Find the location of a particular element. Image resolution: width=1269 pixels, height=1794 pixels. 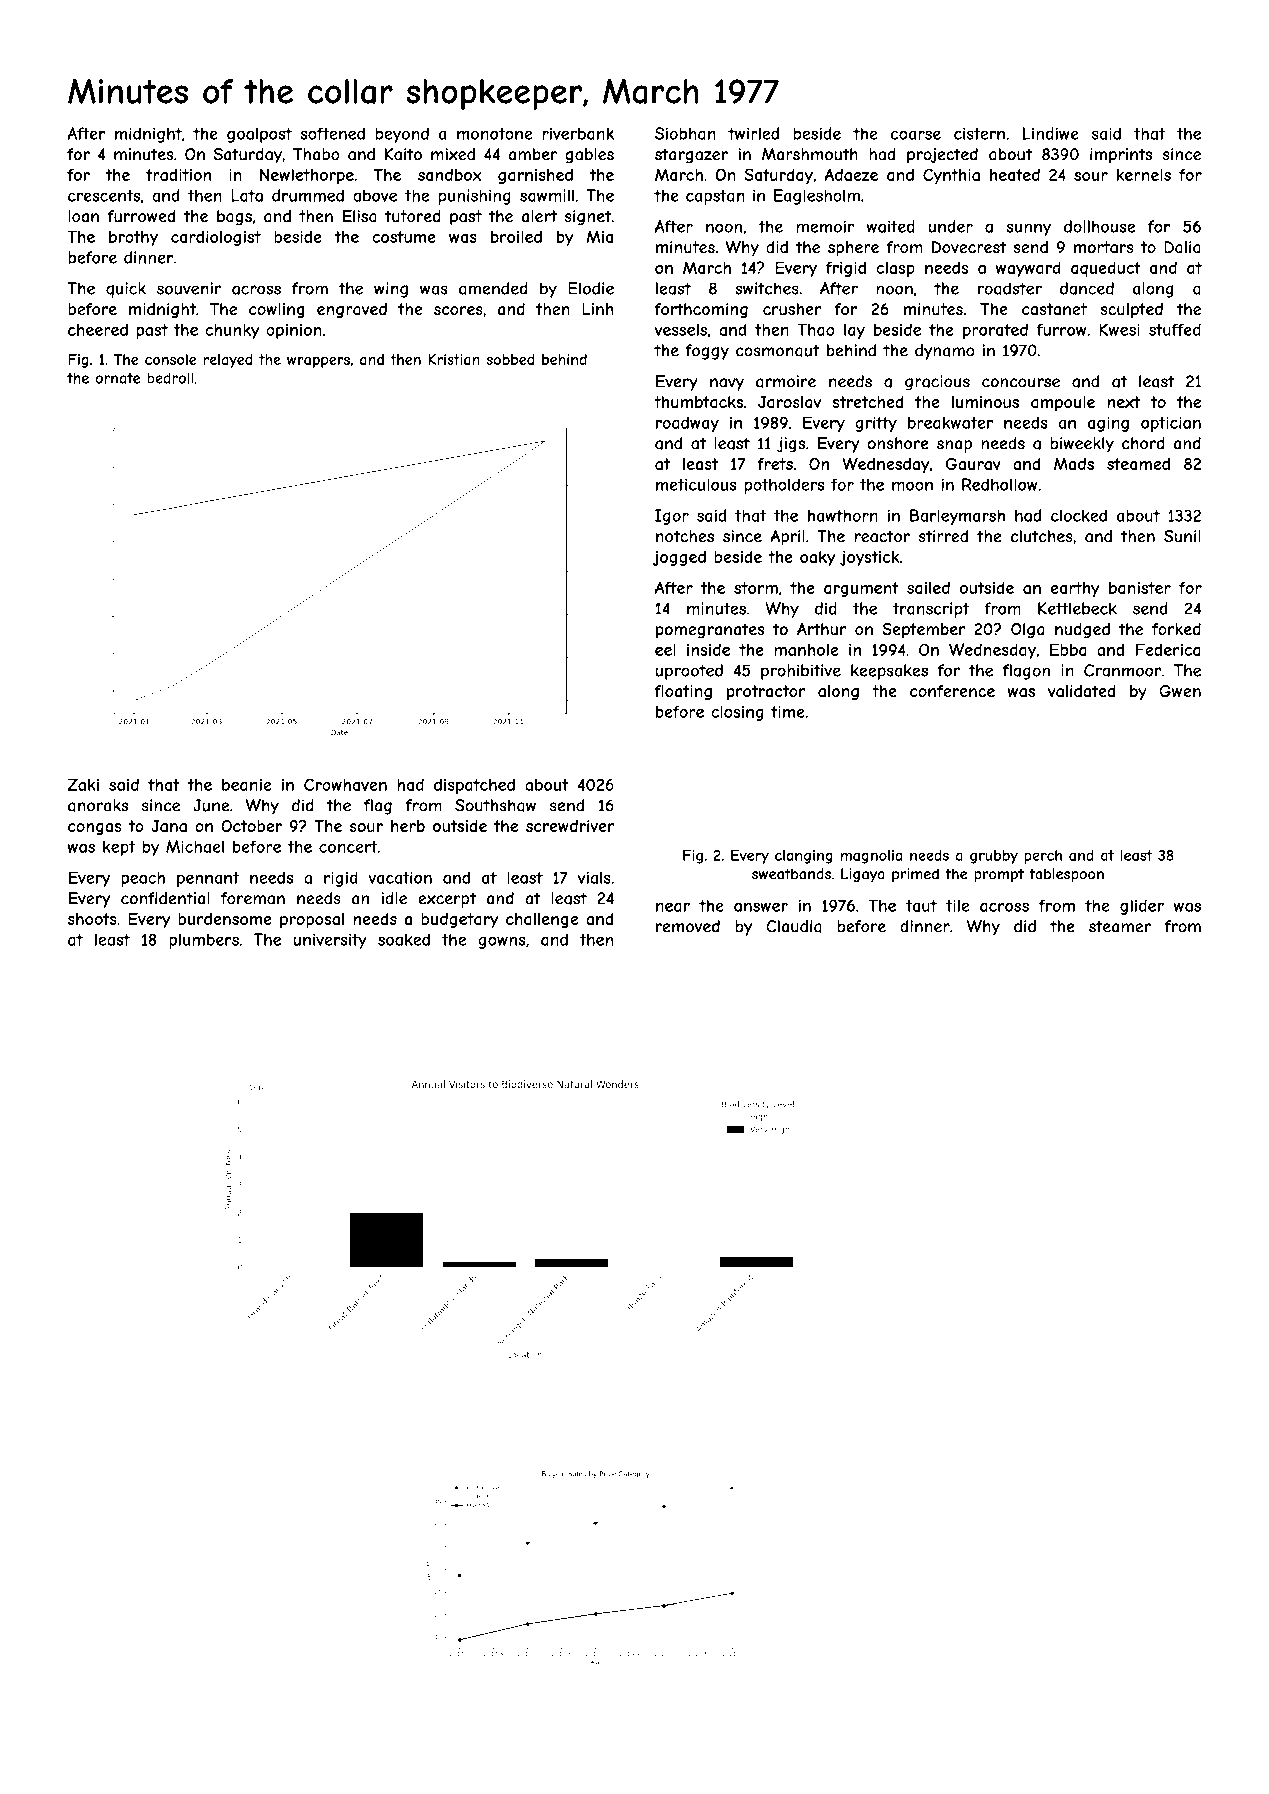

souvenir is located at coordinates (189, 288).
